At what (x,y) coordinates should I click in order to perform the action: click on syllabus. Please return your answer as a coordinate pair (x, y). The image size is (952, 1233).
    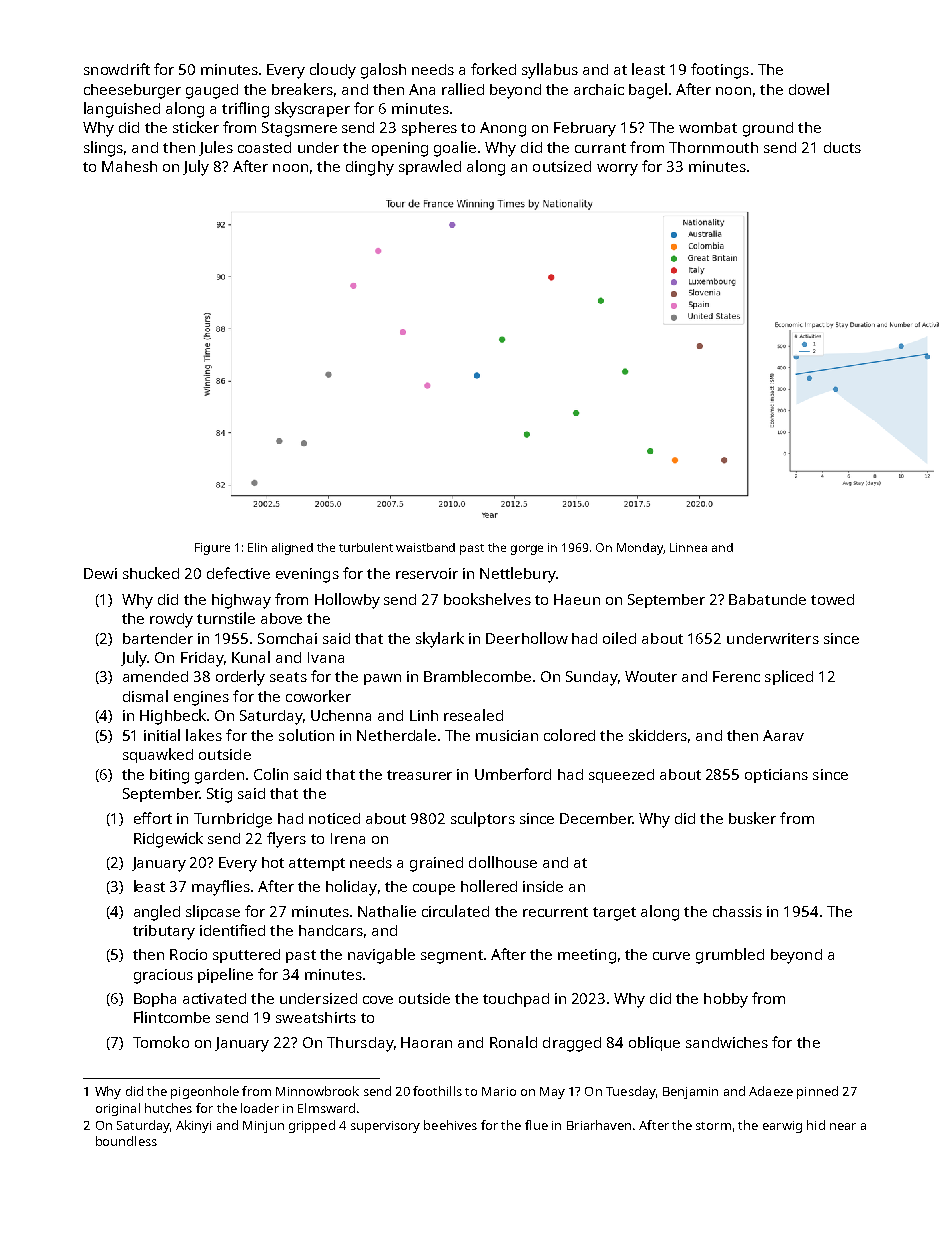
    Looking at the image, I should click on (550, 71).
